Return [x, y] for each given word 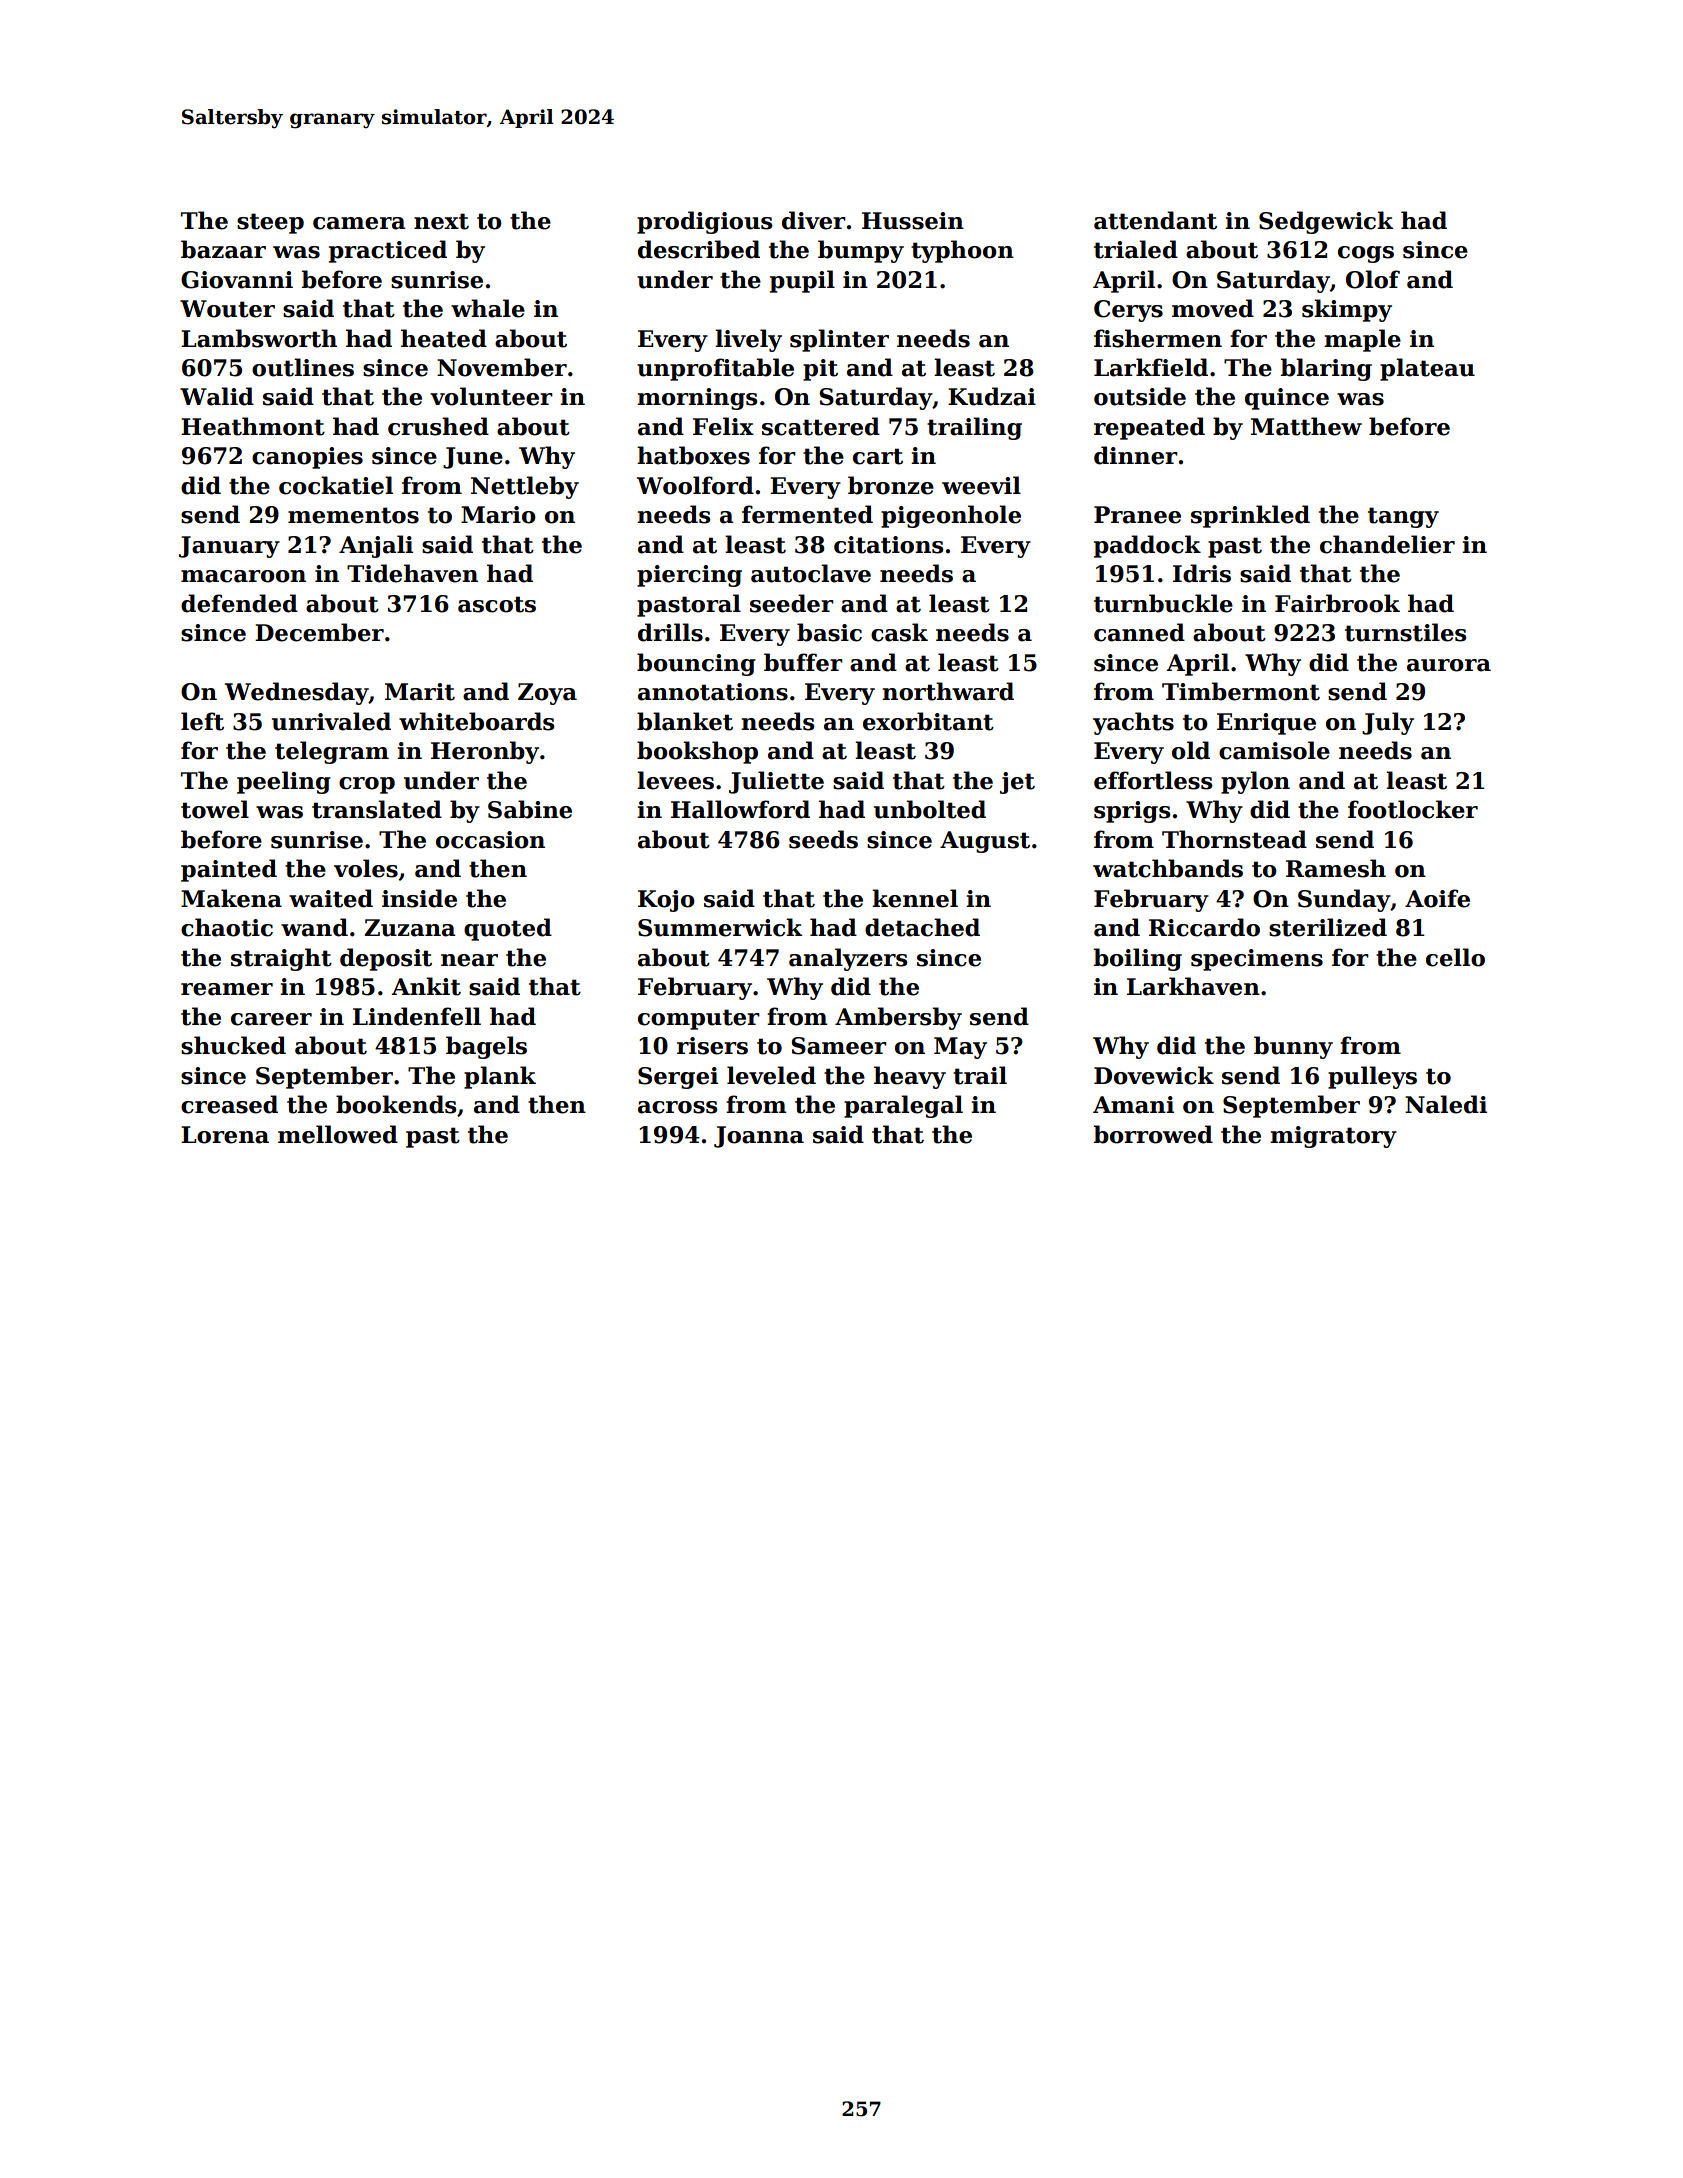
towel [215, 809]
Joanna [759, 1137]
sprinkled [1250, 516]
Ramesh [1336, 868]
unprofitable [715, 369]
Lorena [225, 1135]
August [985, 842]
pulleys [1372, 1077]
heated [444, 338]
